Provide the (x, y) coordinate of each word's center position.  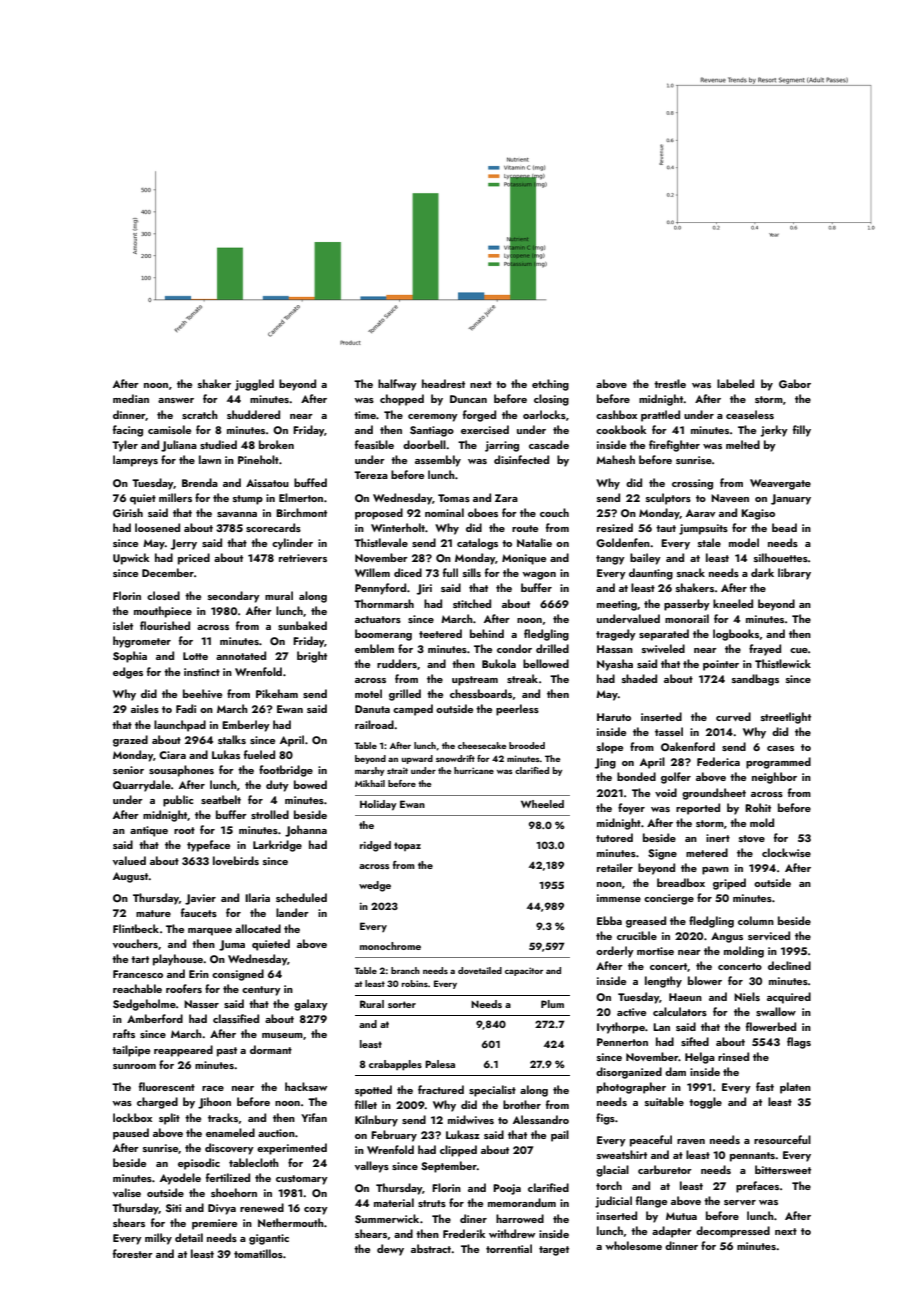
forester (133, 1253)
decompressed (733, 1232)
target (554, 1251)
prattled (660, 416)
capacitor (524, 971)
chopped (402, 400)
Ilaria (257, 897)
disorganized (629, 1073)
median (131, 398)
